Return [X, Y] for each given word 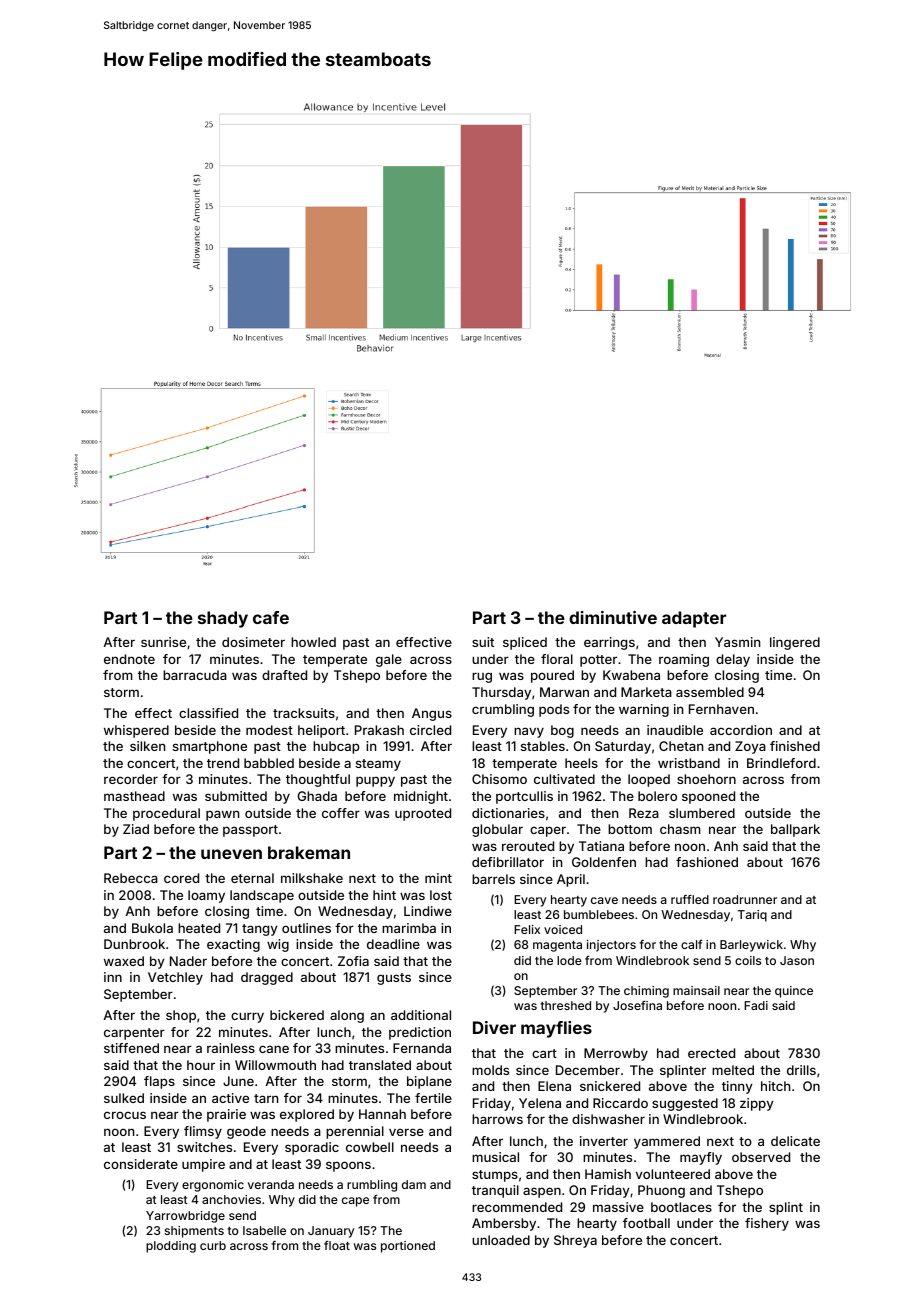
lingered [795, 643]
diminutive [613, 617]
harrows [497, 1119]
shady [223, 619]
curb [213, 1245]
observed [761, 1157]
